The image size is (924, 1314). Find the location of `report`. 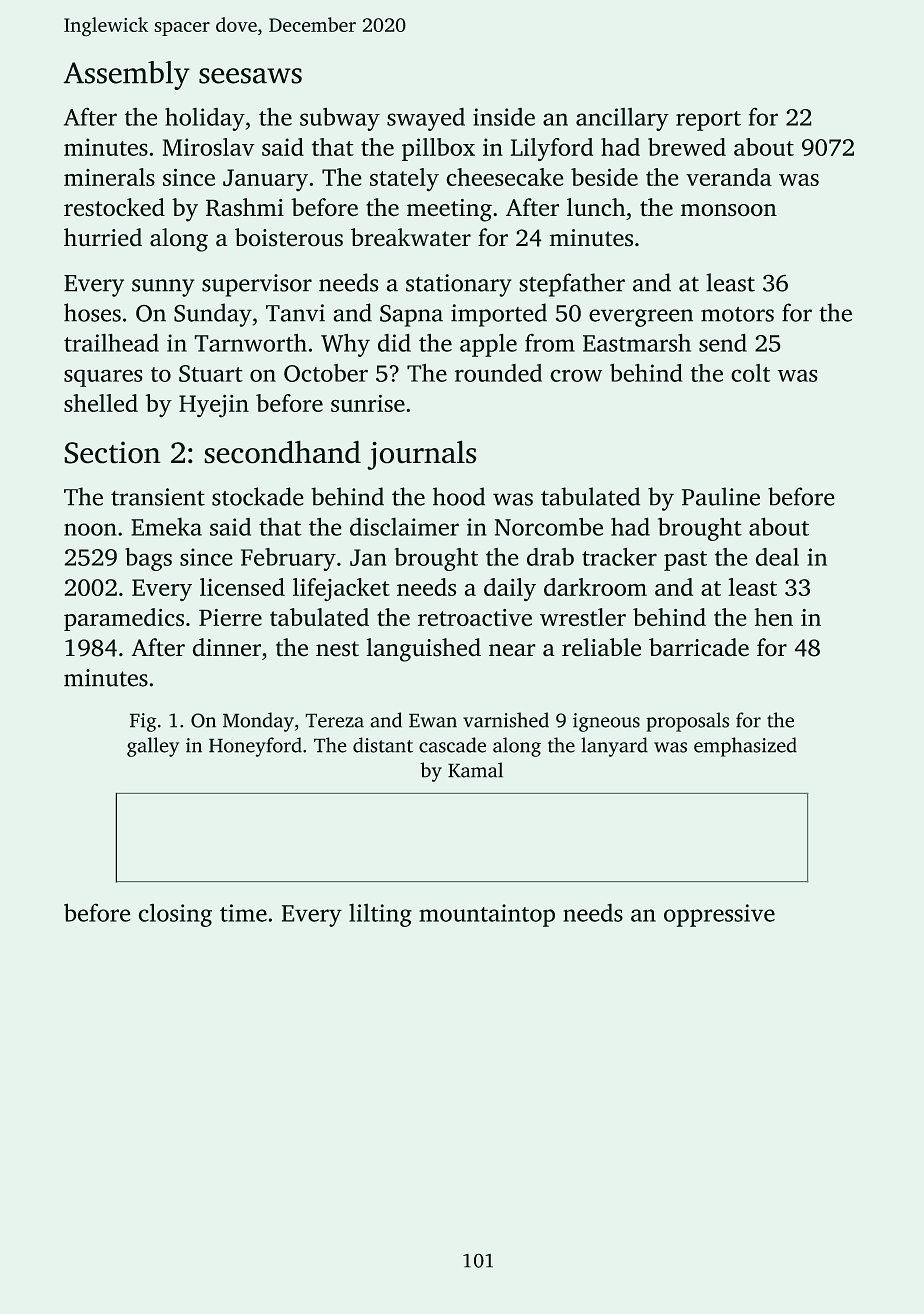

report is located at coordinates (708, 121).
